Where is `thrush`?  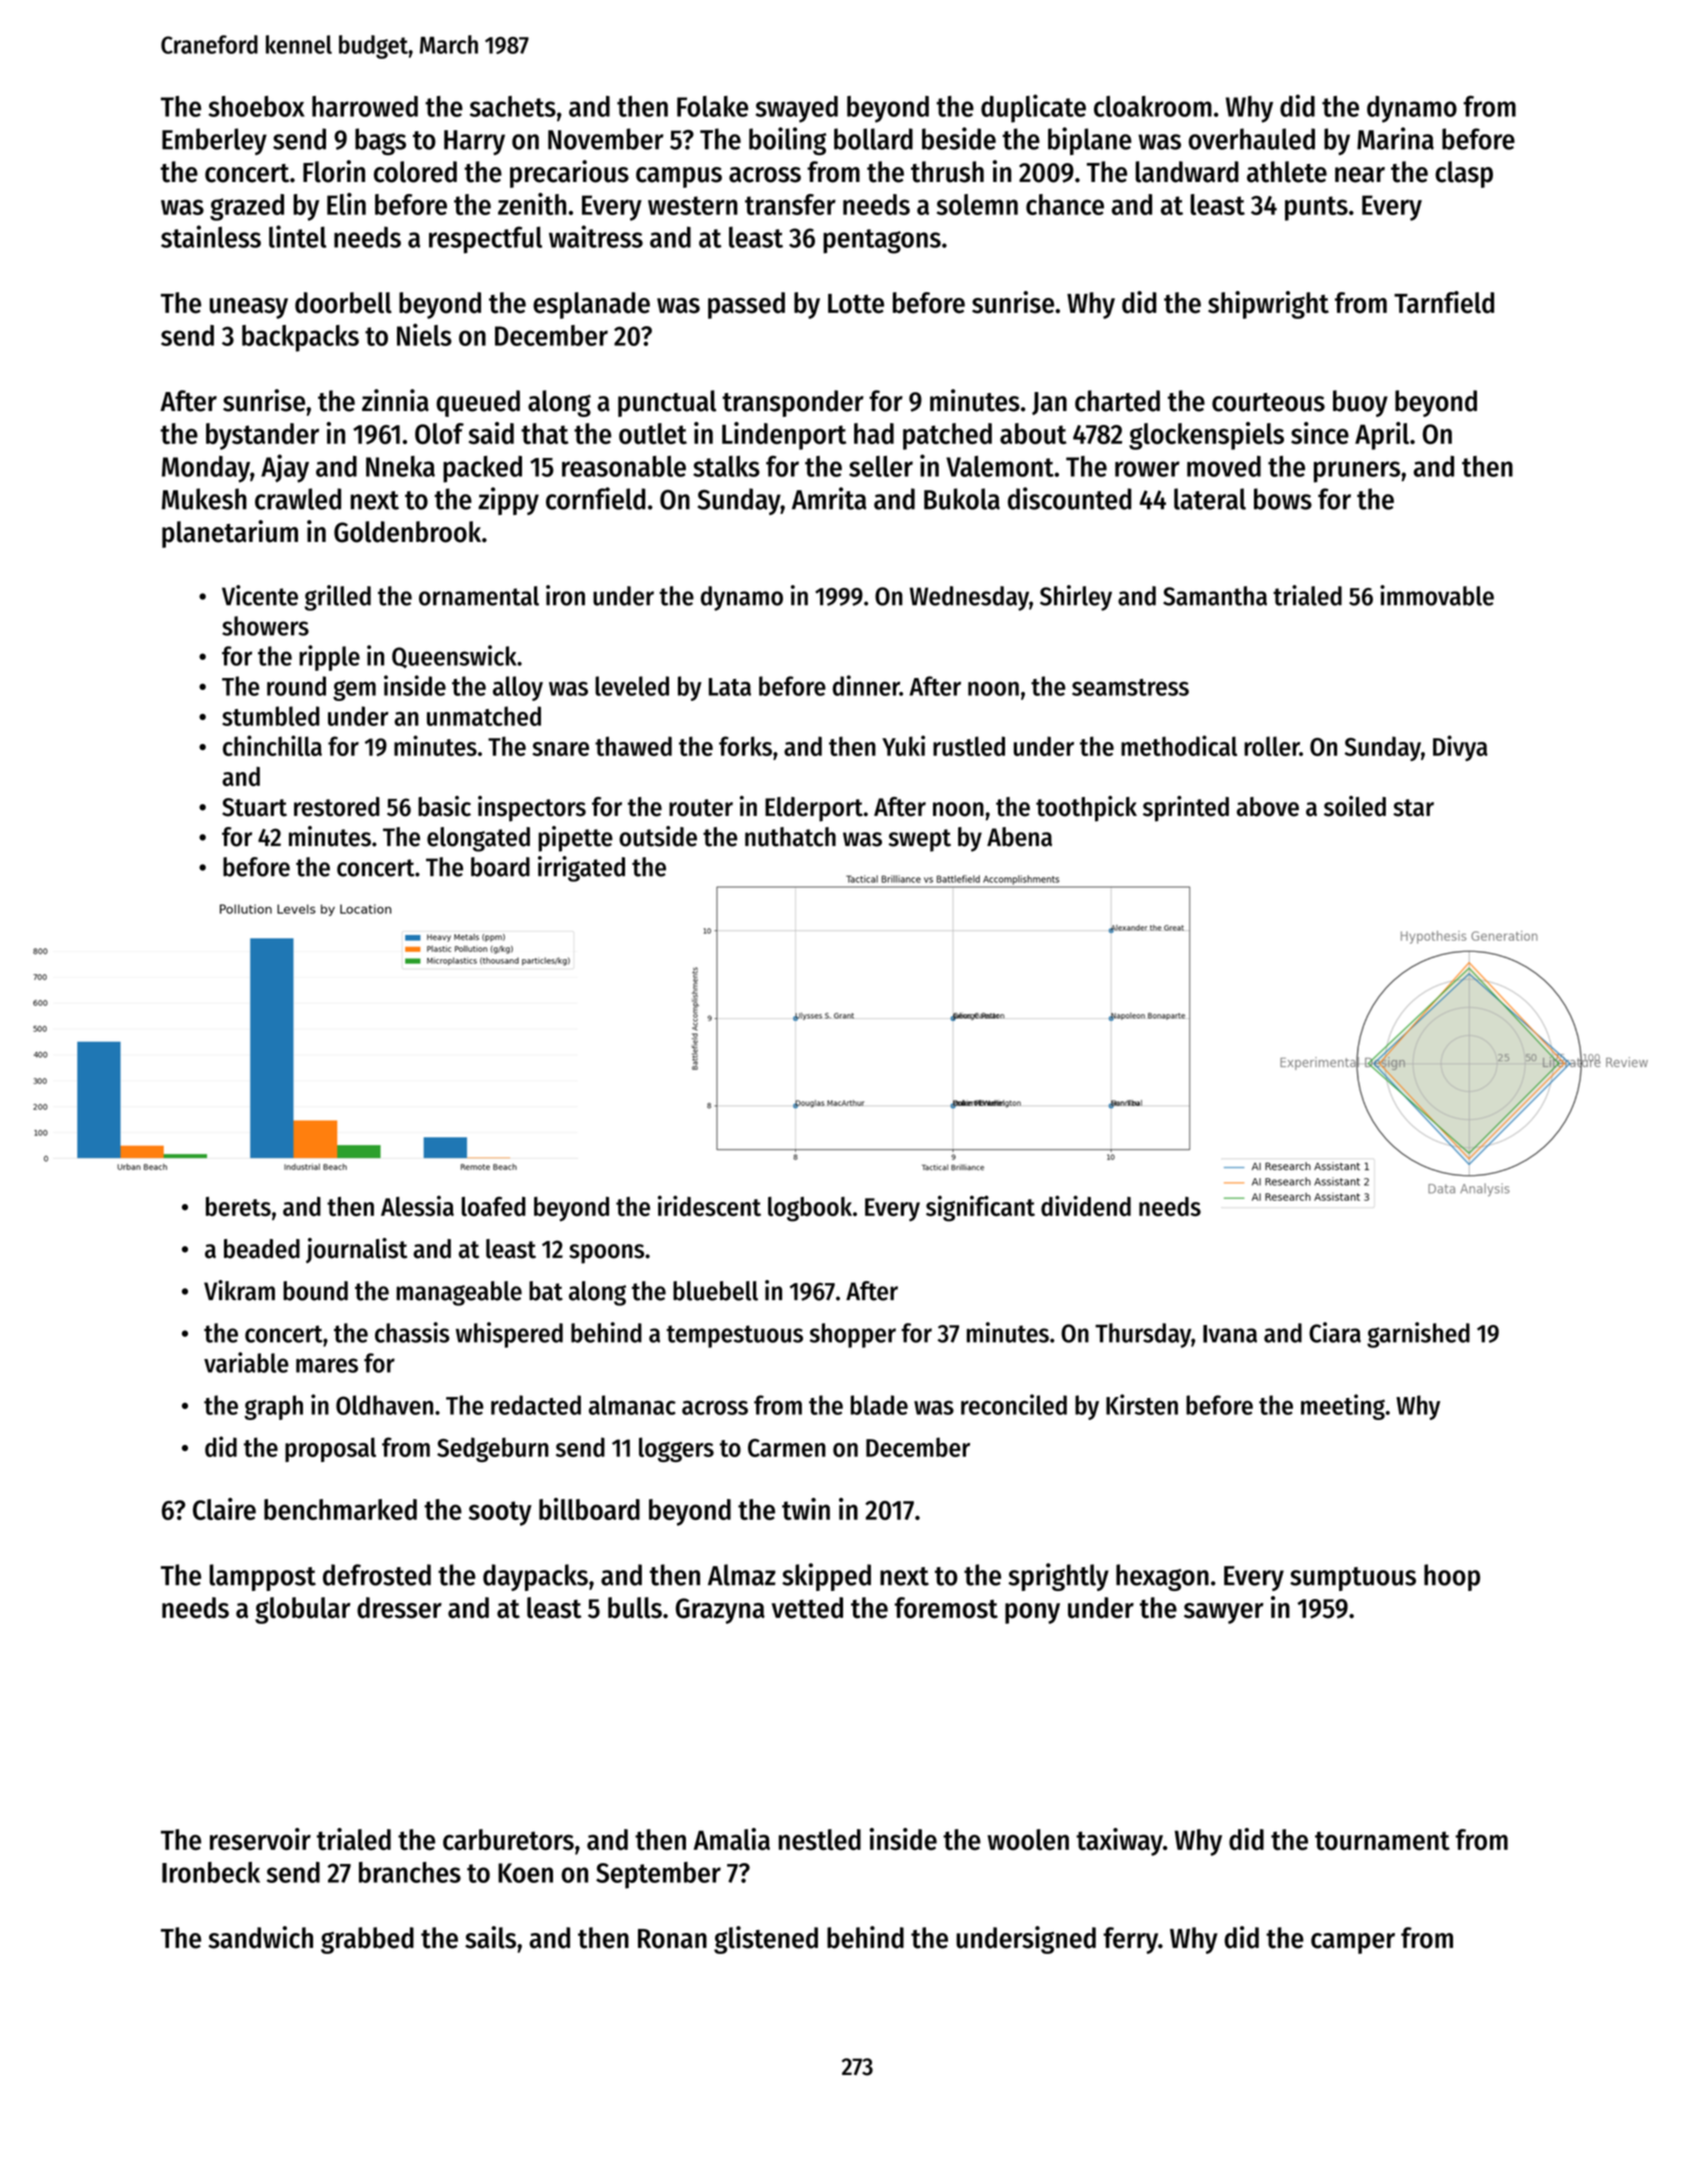
thrush is located at coordinates (947, 172).
